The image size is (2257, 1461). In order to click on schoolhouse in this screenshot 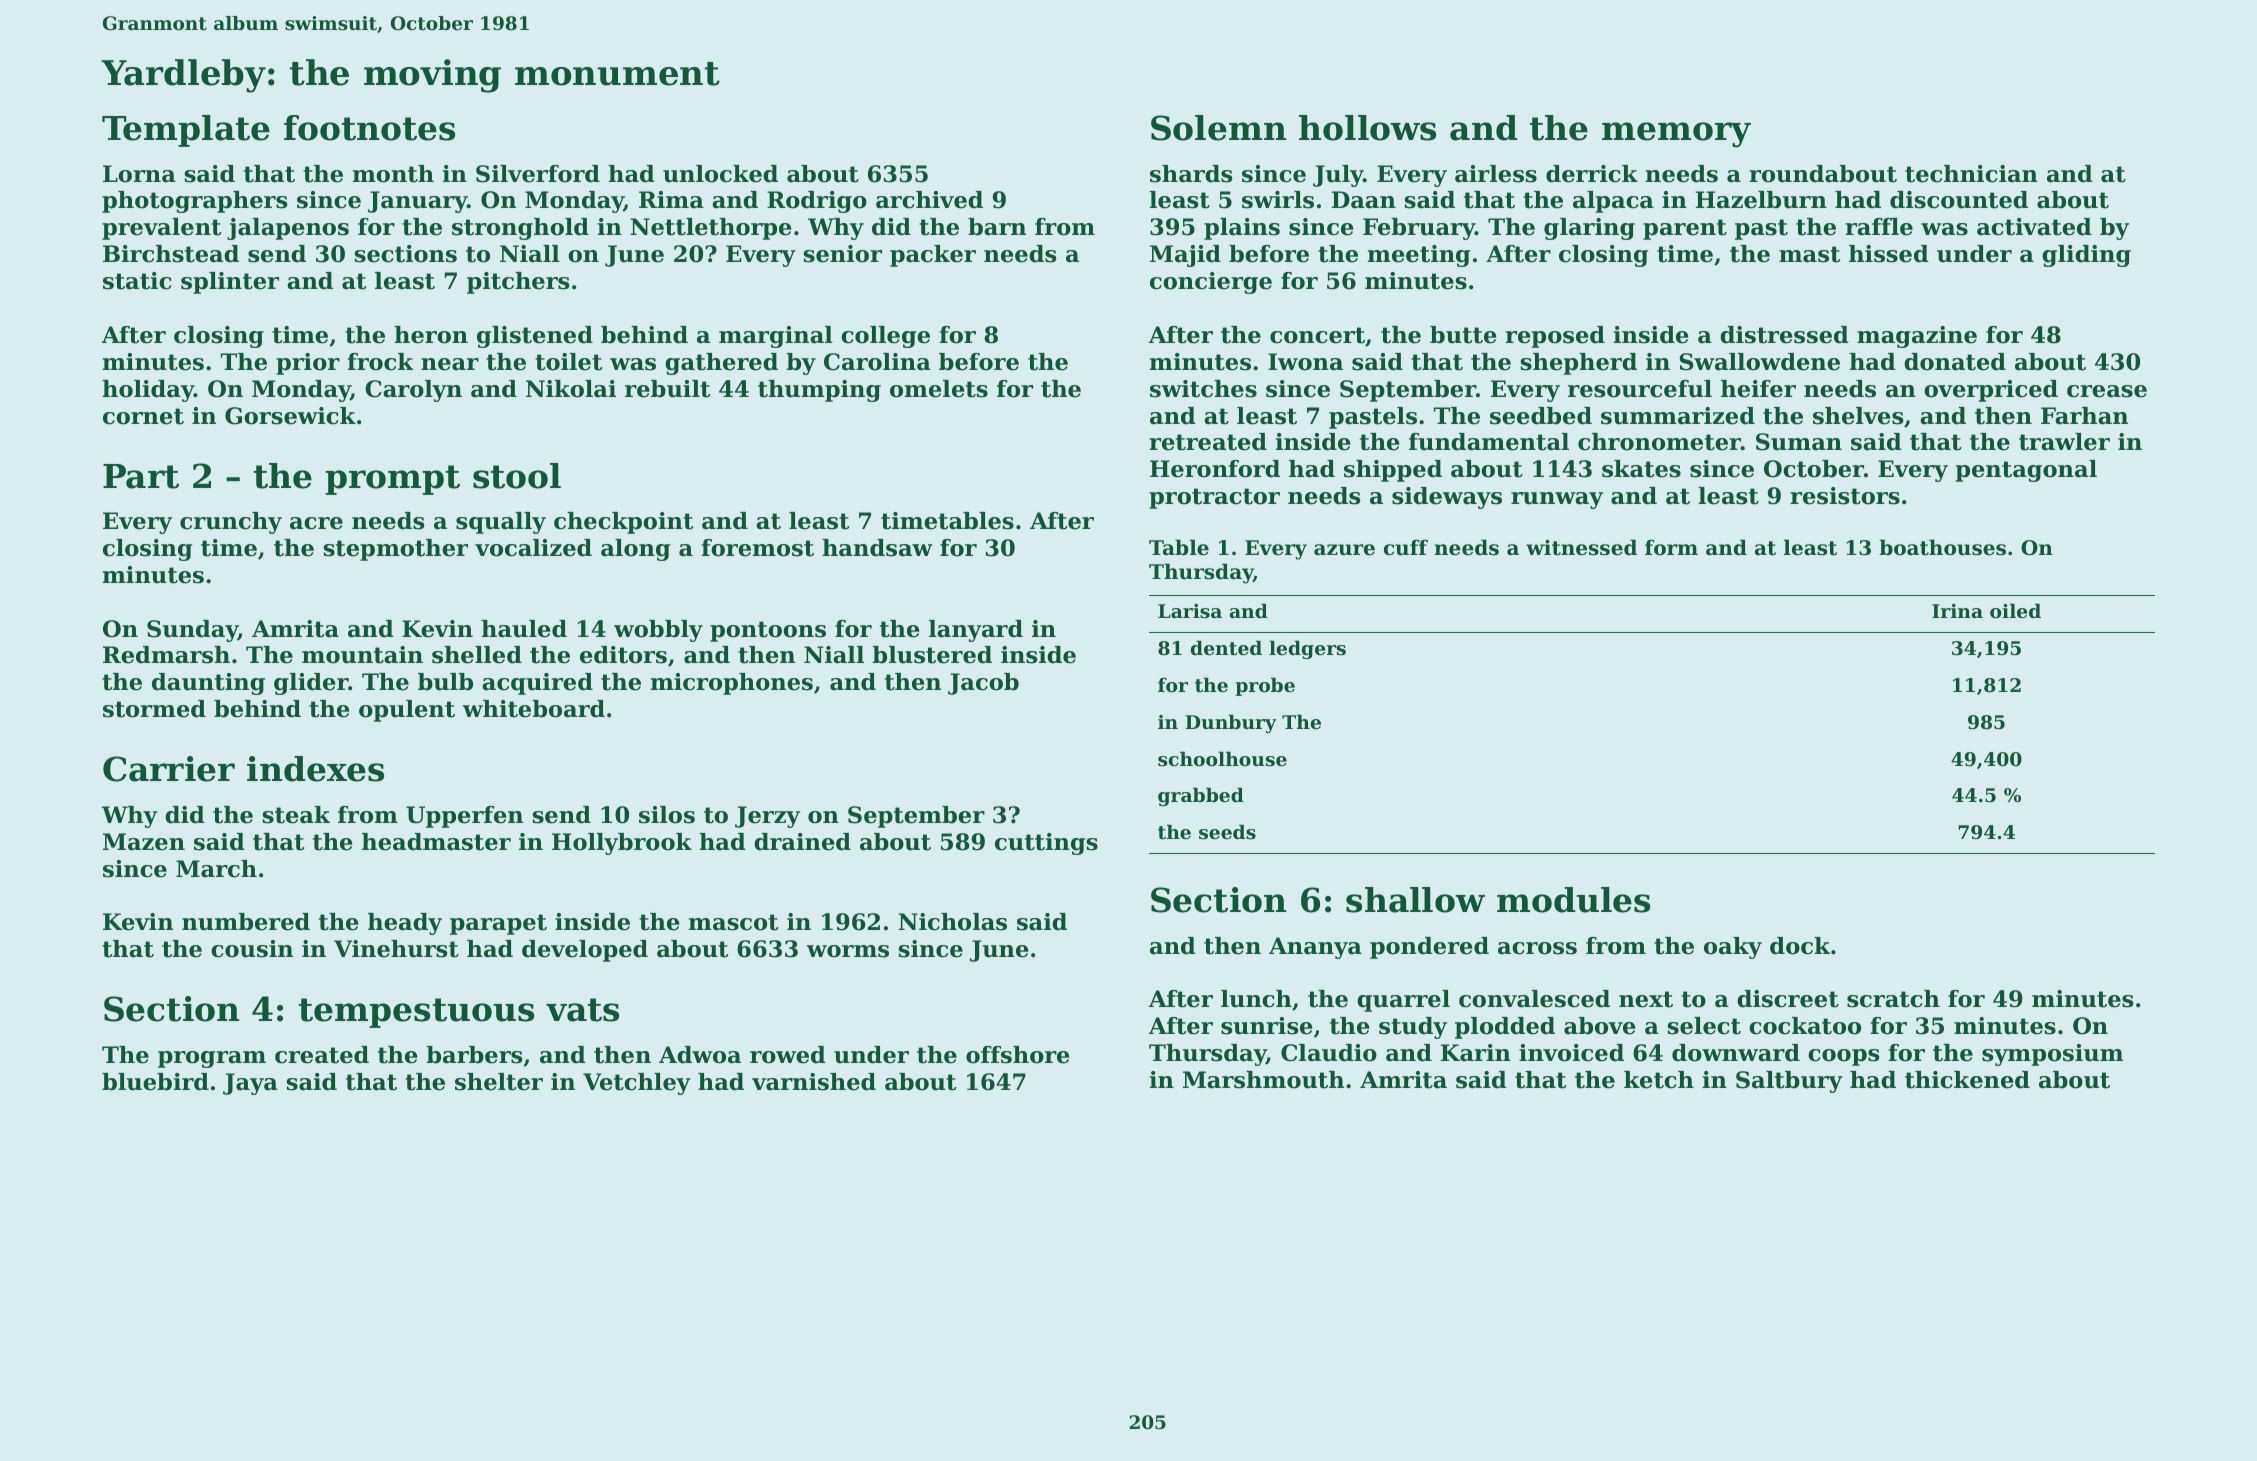, I will do `click(1222, 759)`.
